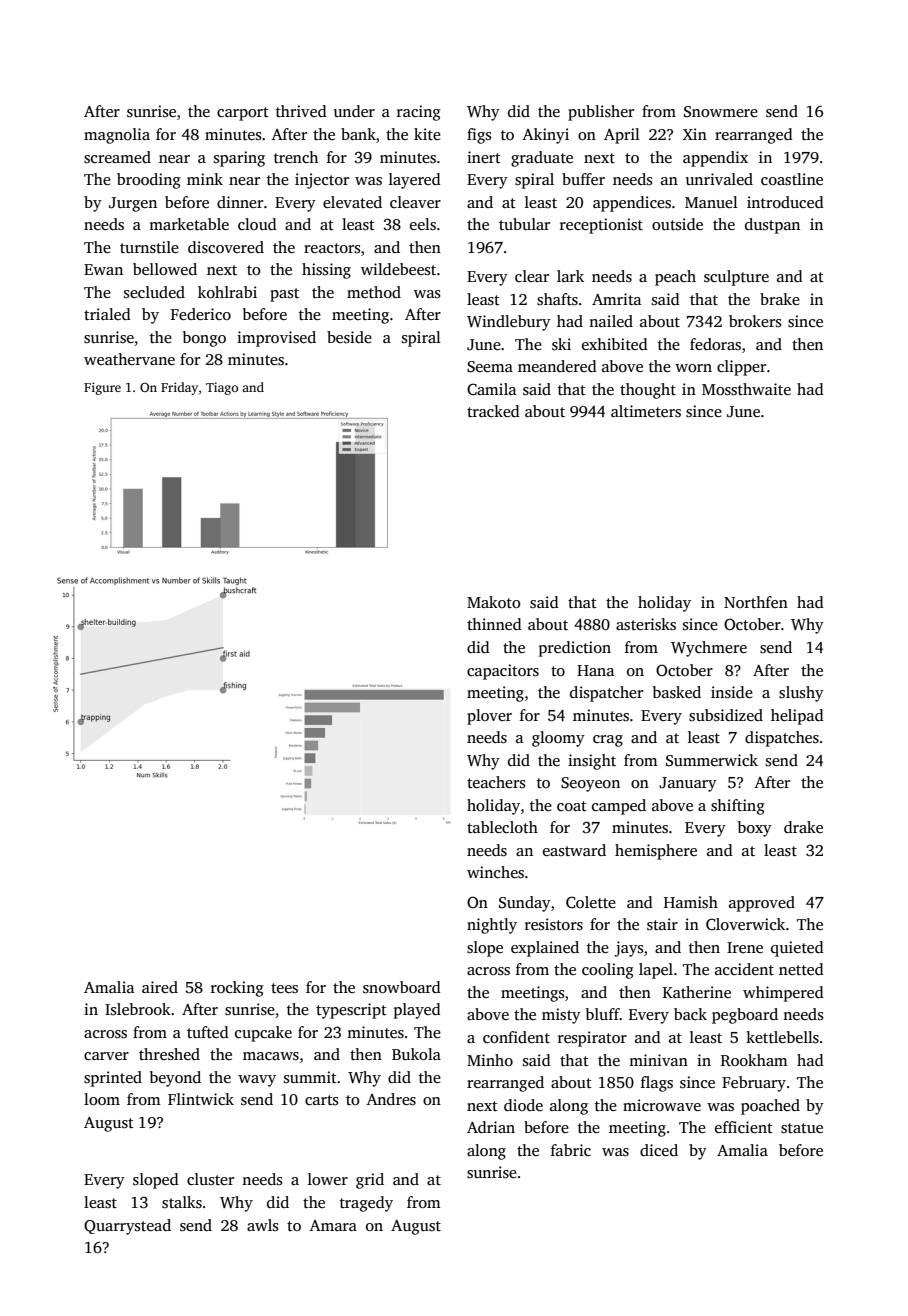  Describe the element at coordinates (797, 717) in the screenshot. I see `helipad` at that location.
